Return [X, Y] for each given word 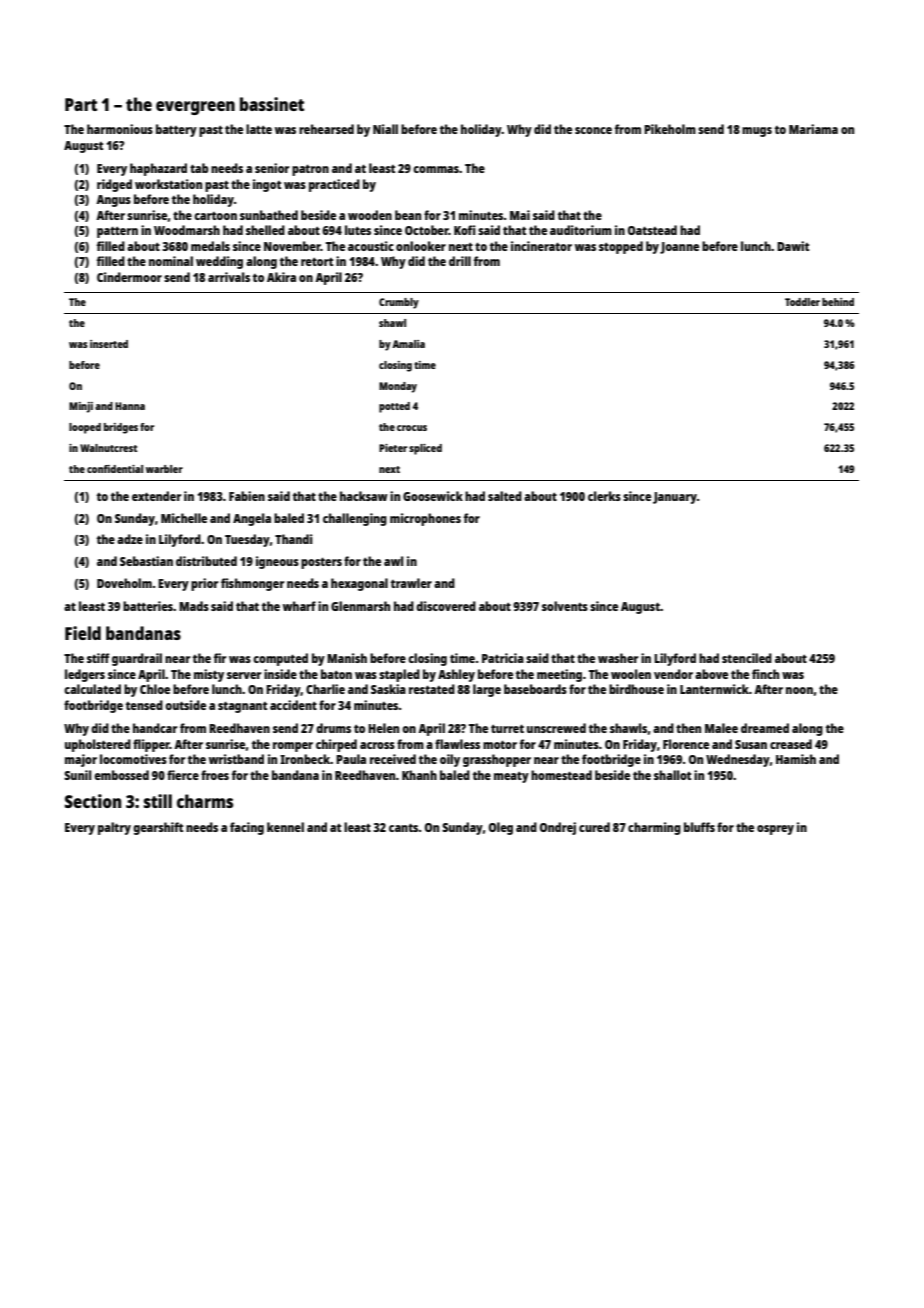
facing [247, 828]
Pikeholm [670, 129]
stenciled [747, 658]
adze [130, 539]
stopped [621, 247]
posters [321, 563]
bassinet [272, 104]
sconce [593, 130]
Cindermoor [129, 277]
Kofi [464, 230]
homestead [561, 775]
